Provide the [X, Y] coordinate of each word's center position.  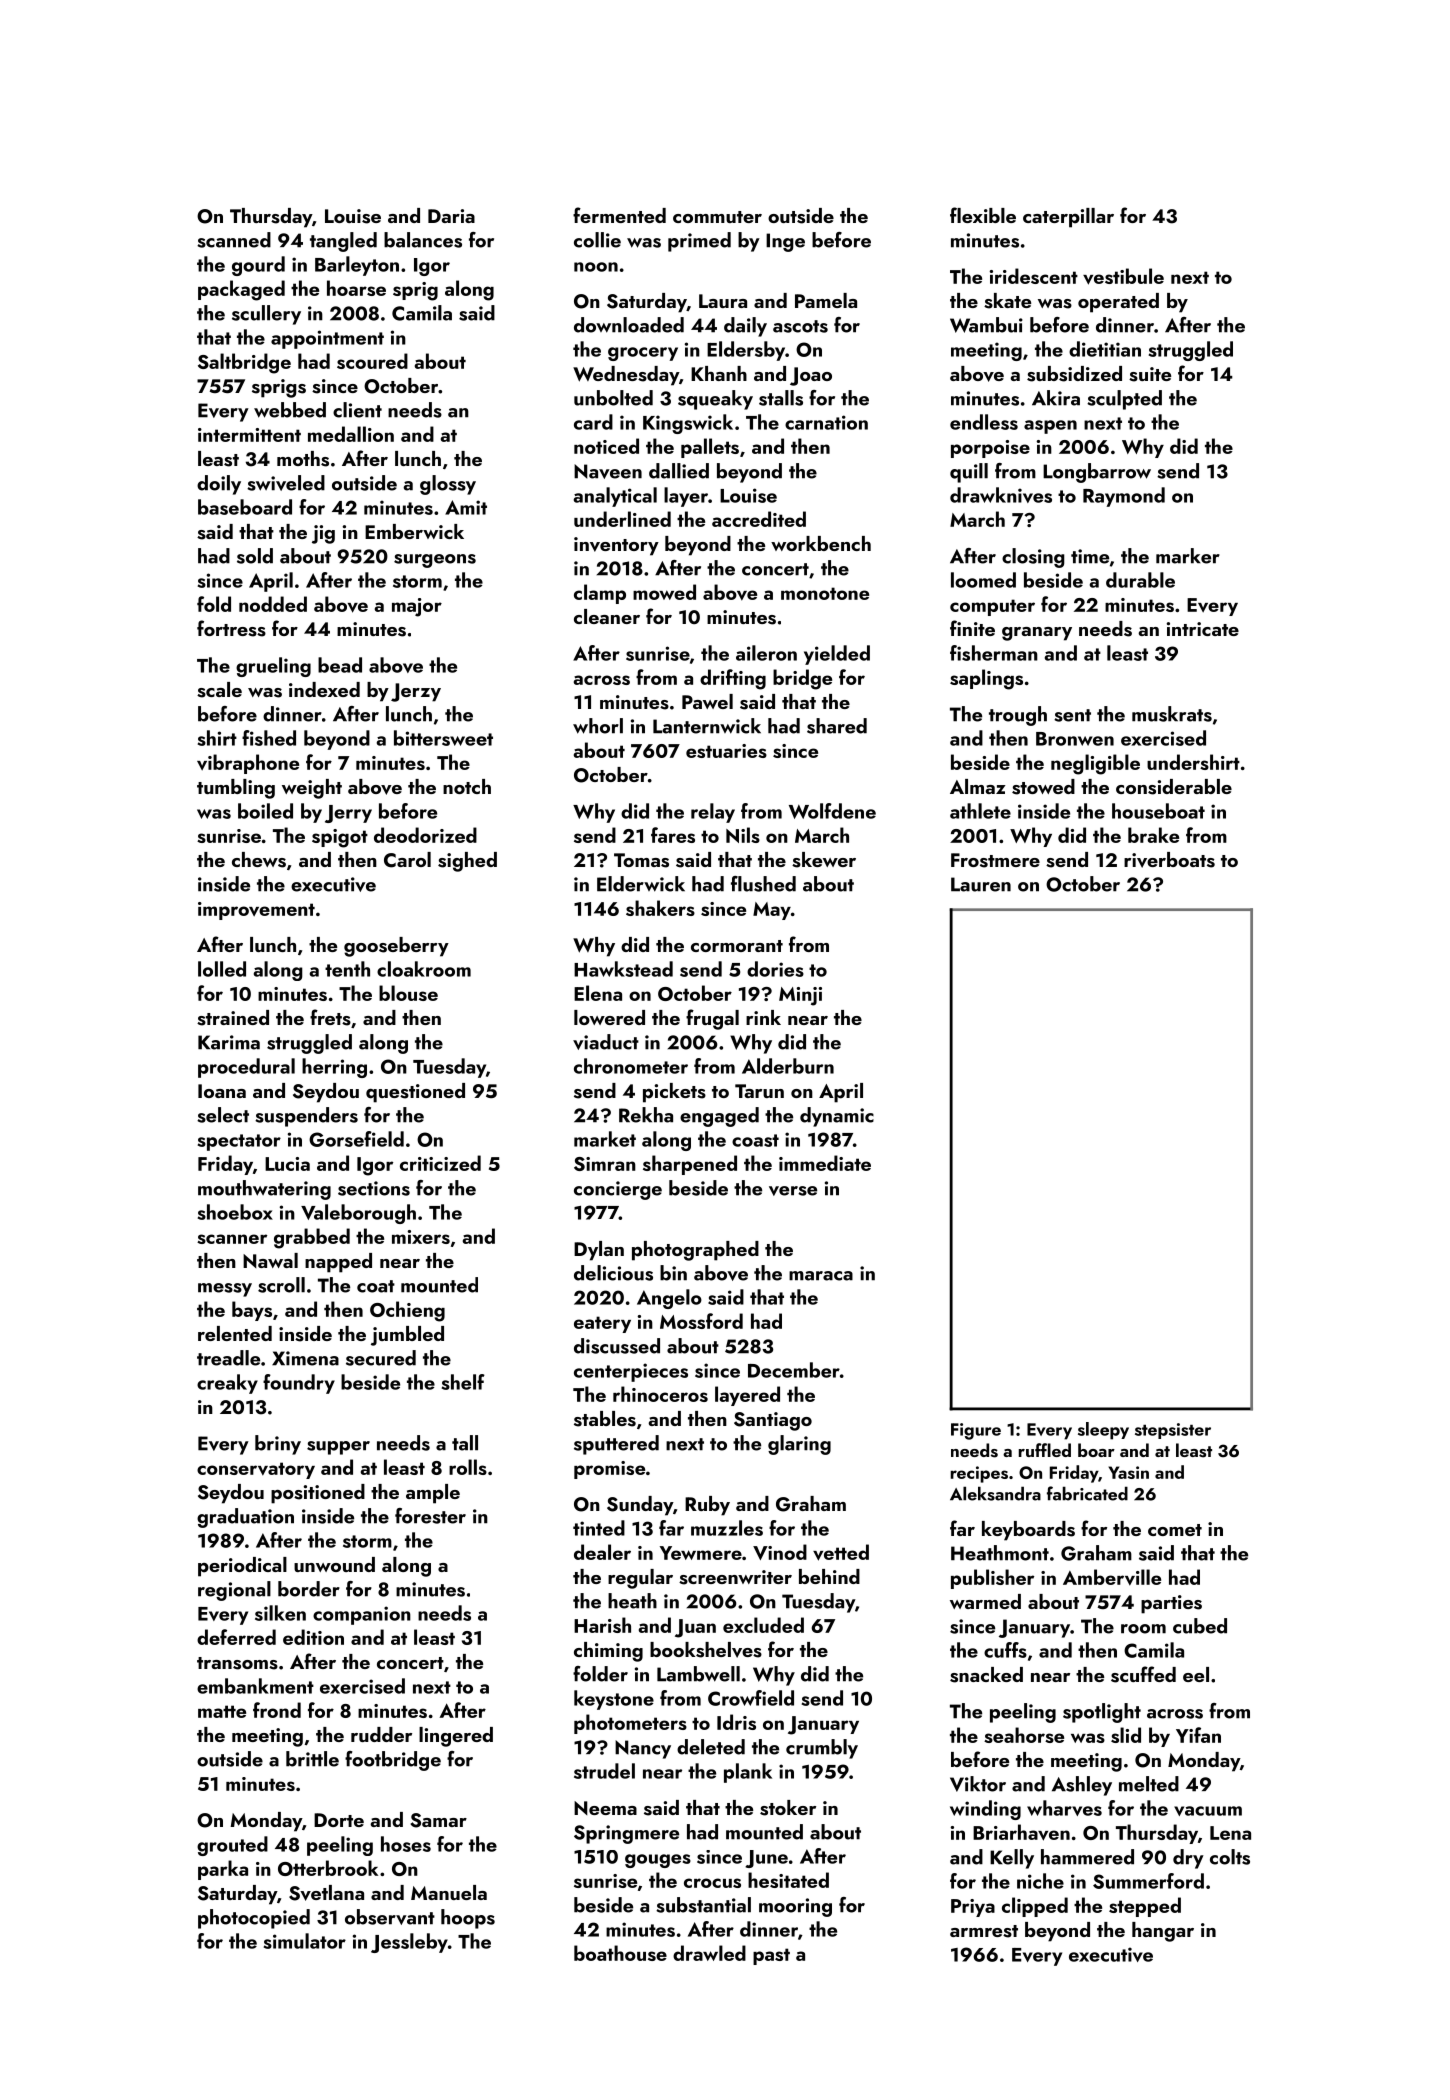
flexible [983, 215]
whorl [598, 726]
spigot [340, 838]
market [605, 1139]
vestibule [1123, 276]
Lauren [981, 884]
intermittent [249, 435]
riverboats [1169, 860]
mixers [421, 1237]
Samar [439, 1820]
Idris [736, 1722]
